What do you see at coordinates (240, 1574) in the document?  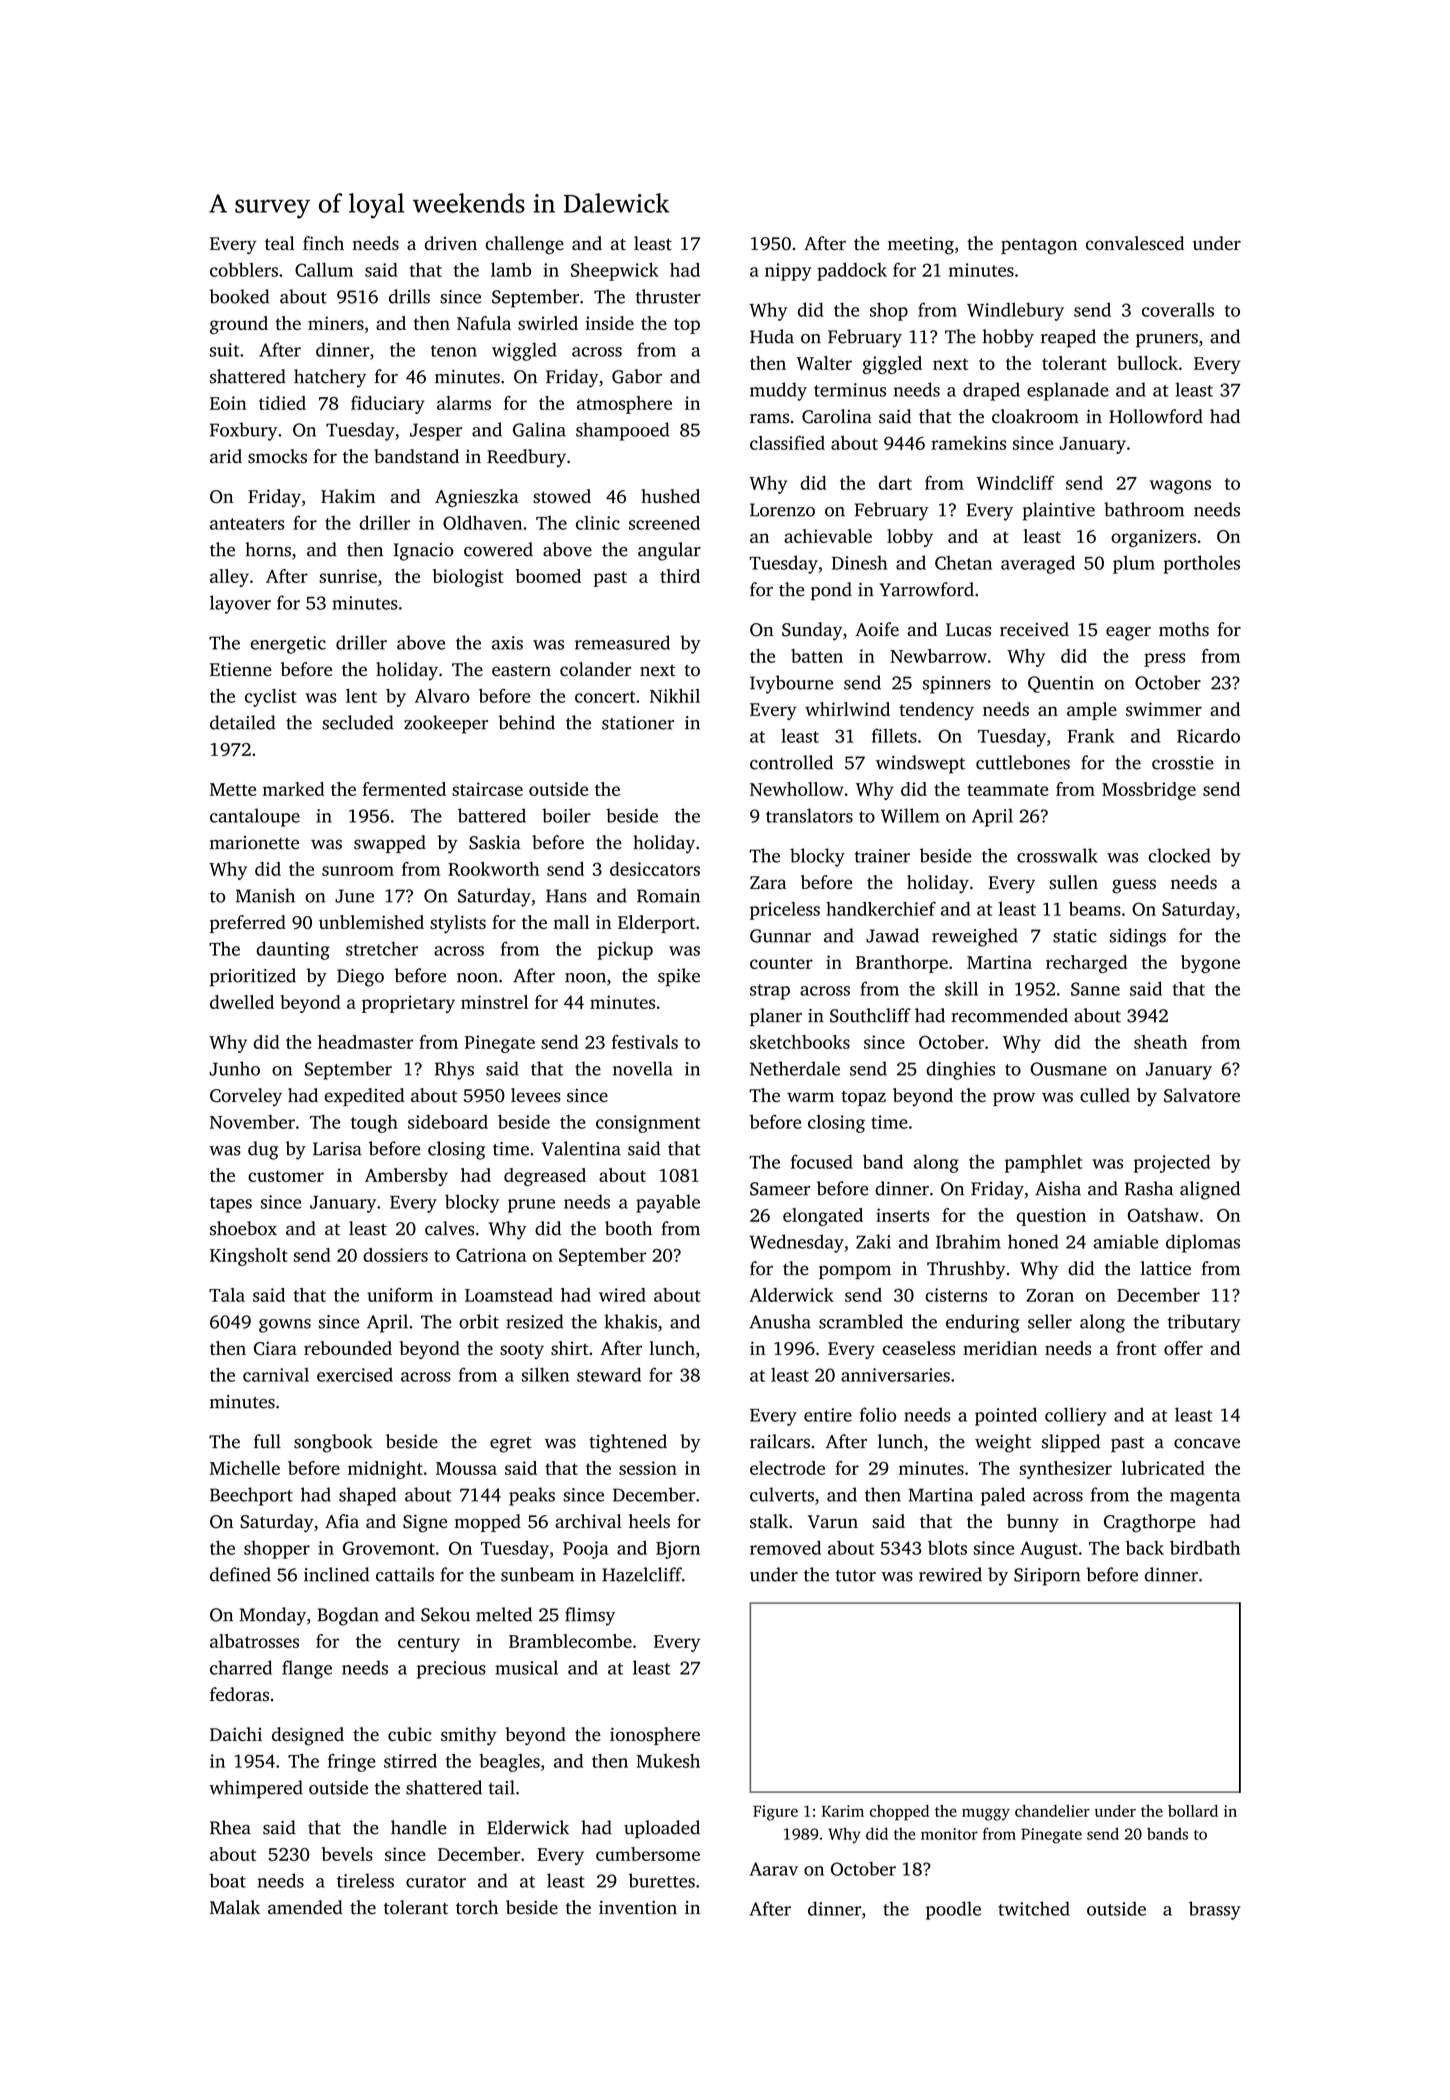 I see `defined` at bounding box center [240, 1574].
